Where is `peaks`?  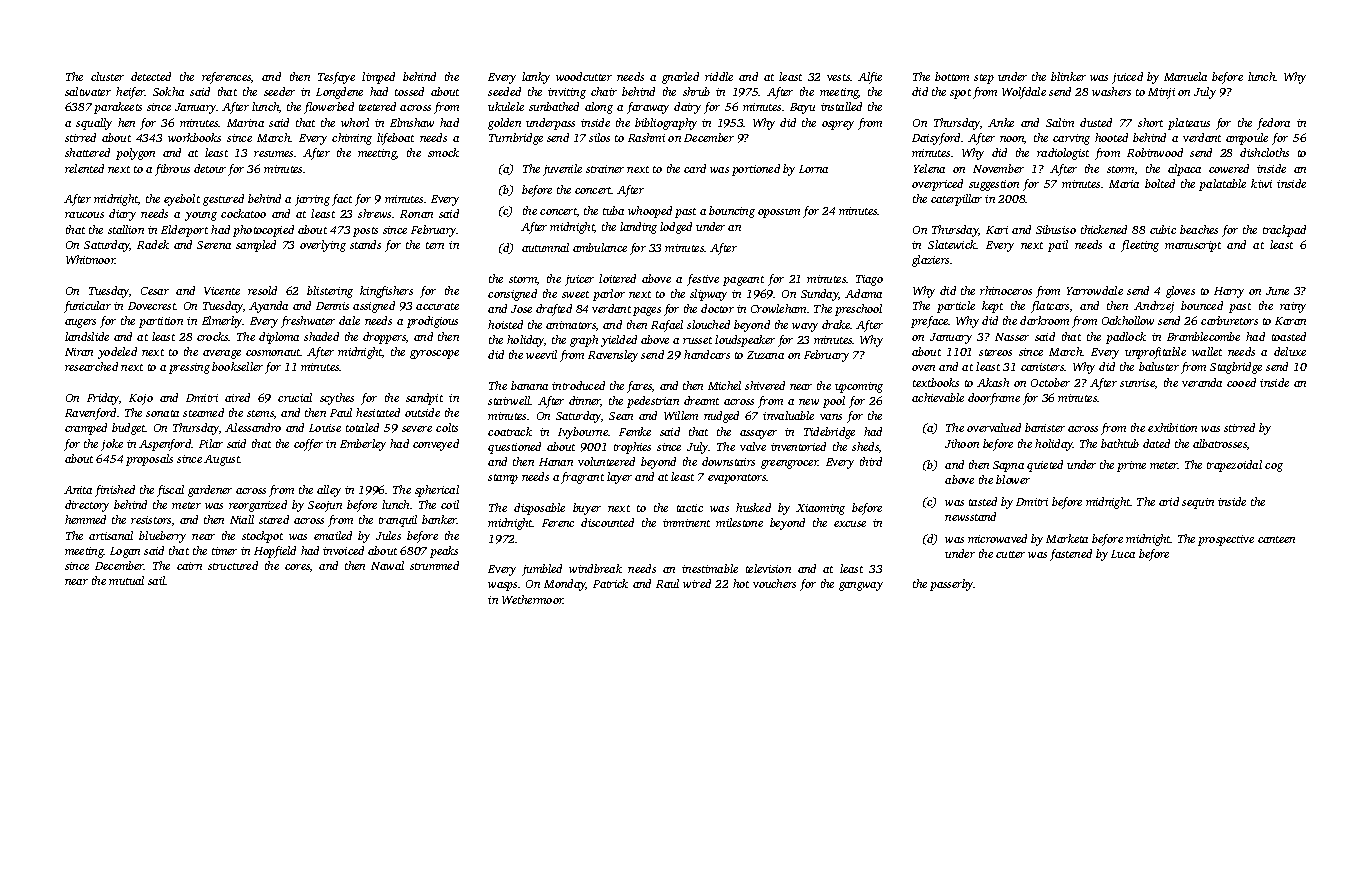
peaks is located at coordinates (444, 552).
